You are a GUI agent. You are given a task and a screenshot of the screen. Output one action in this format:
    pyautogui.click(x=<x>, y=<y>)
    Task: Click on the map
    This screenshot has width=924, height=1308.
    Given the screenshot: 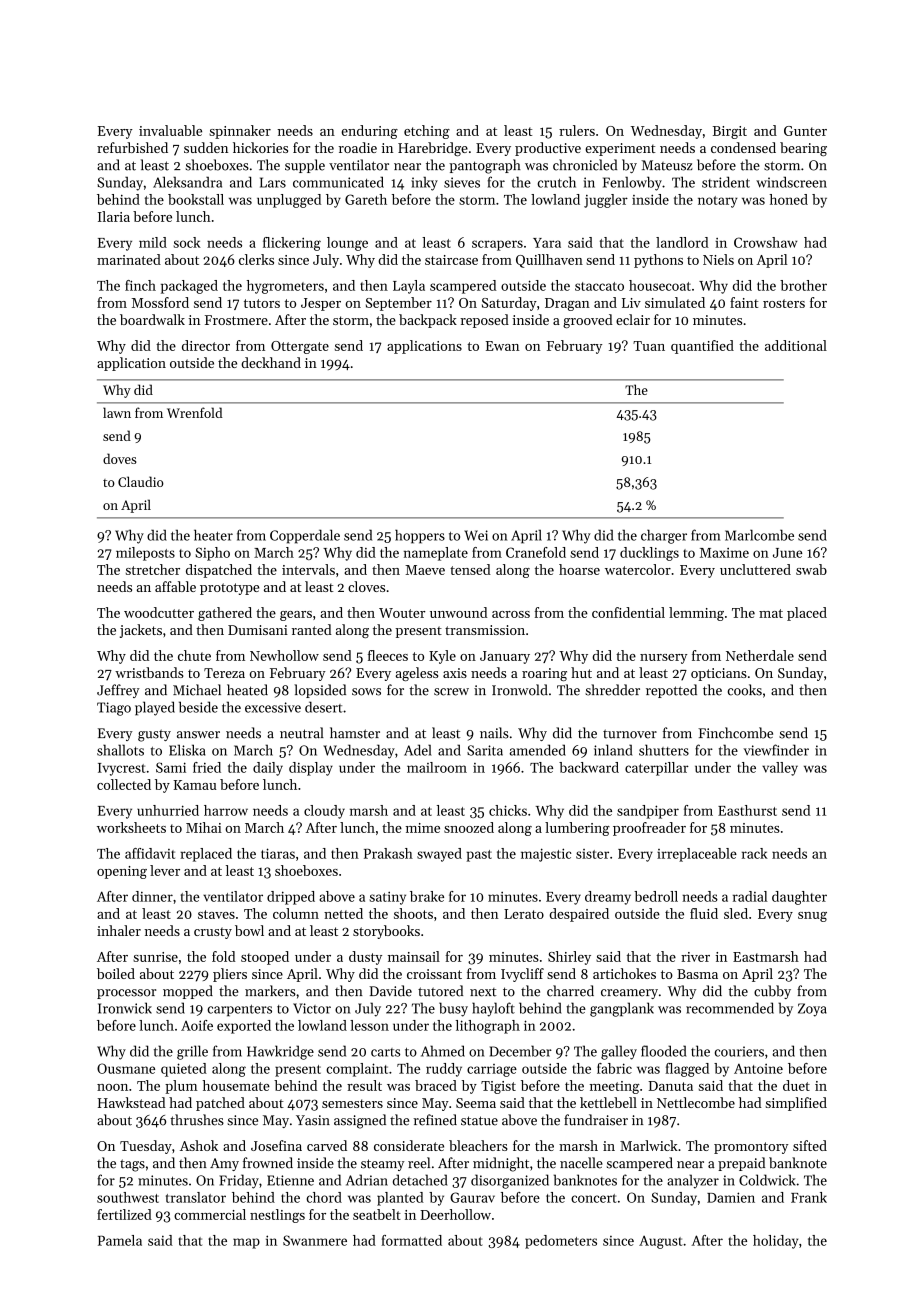 What is the action you would take?
    pyautogui.click(x=246, y=1243)
